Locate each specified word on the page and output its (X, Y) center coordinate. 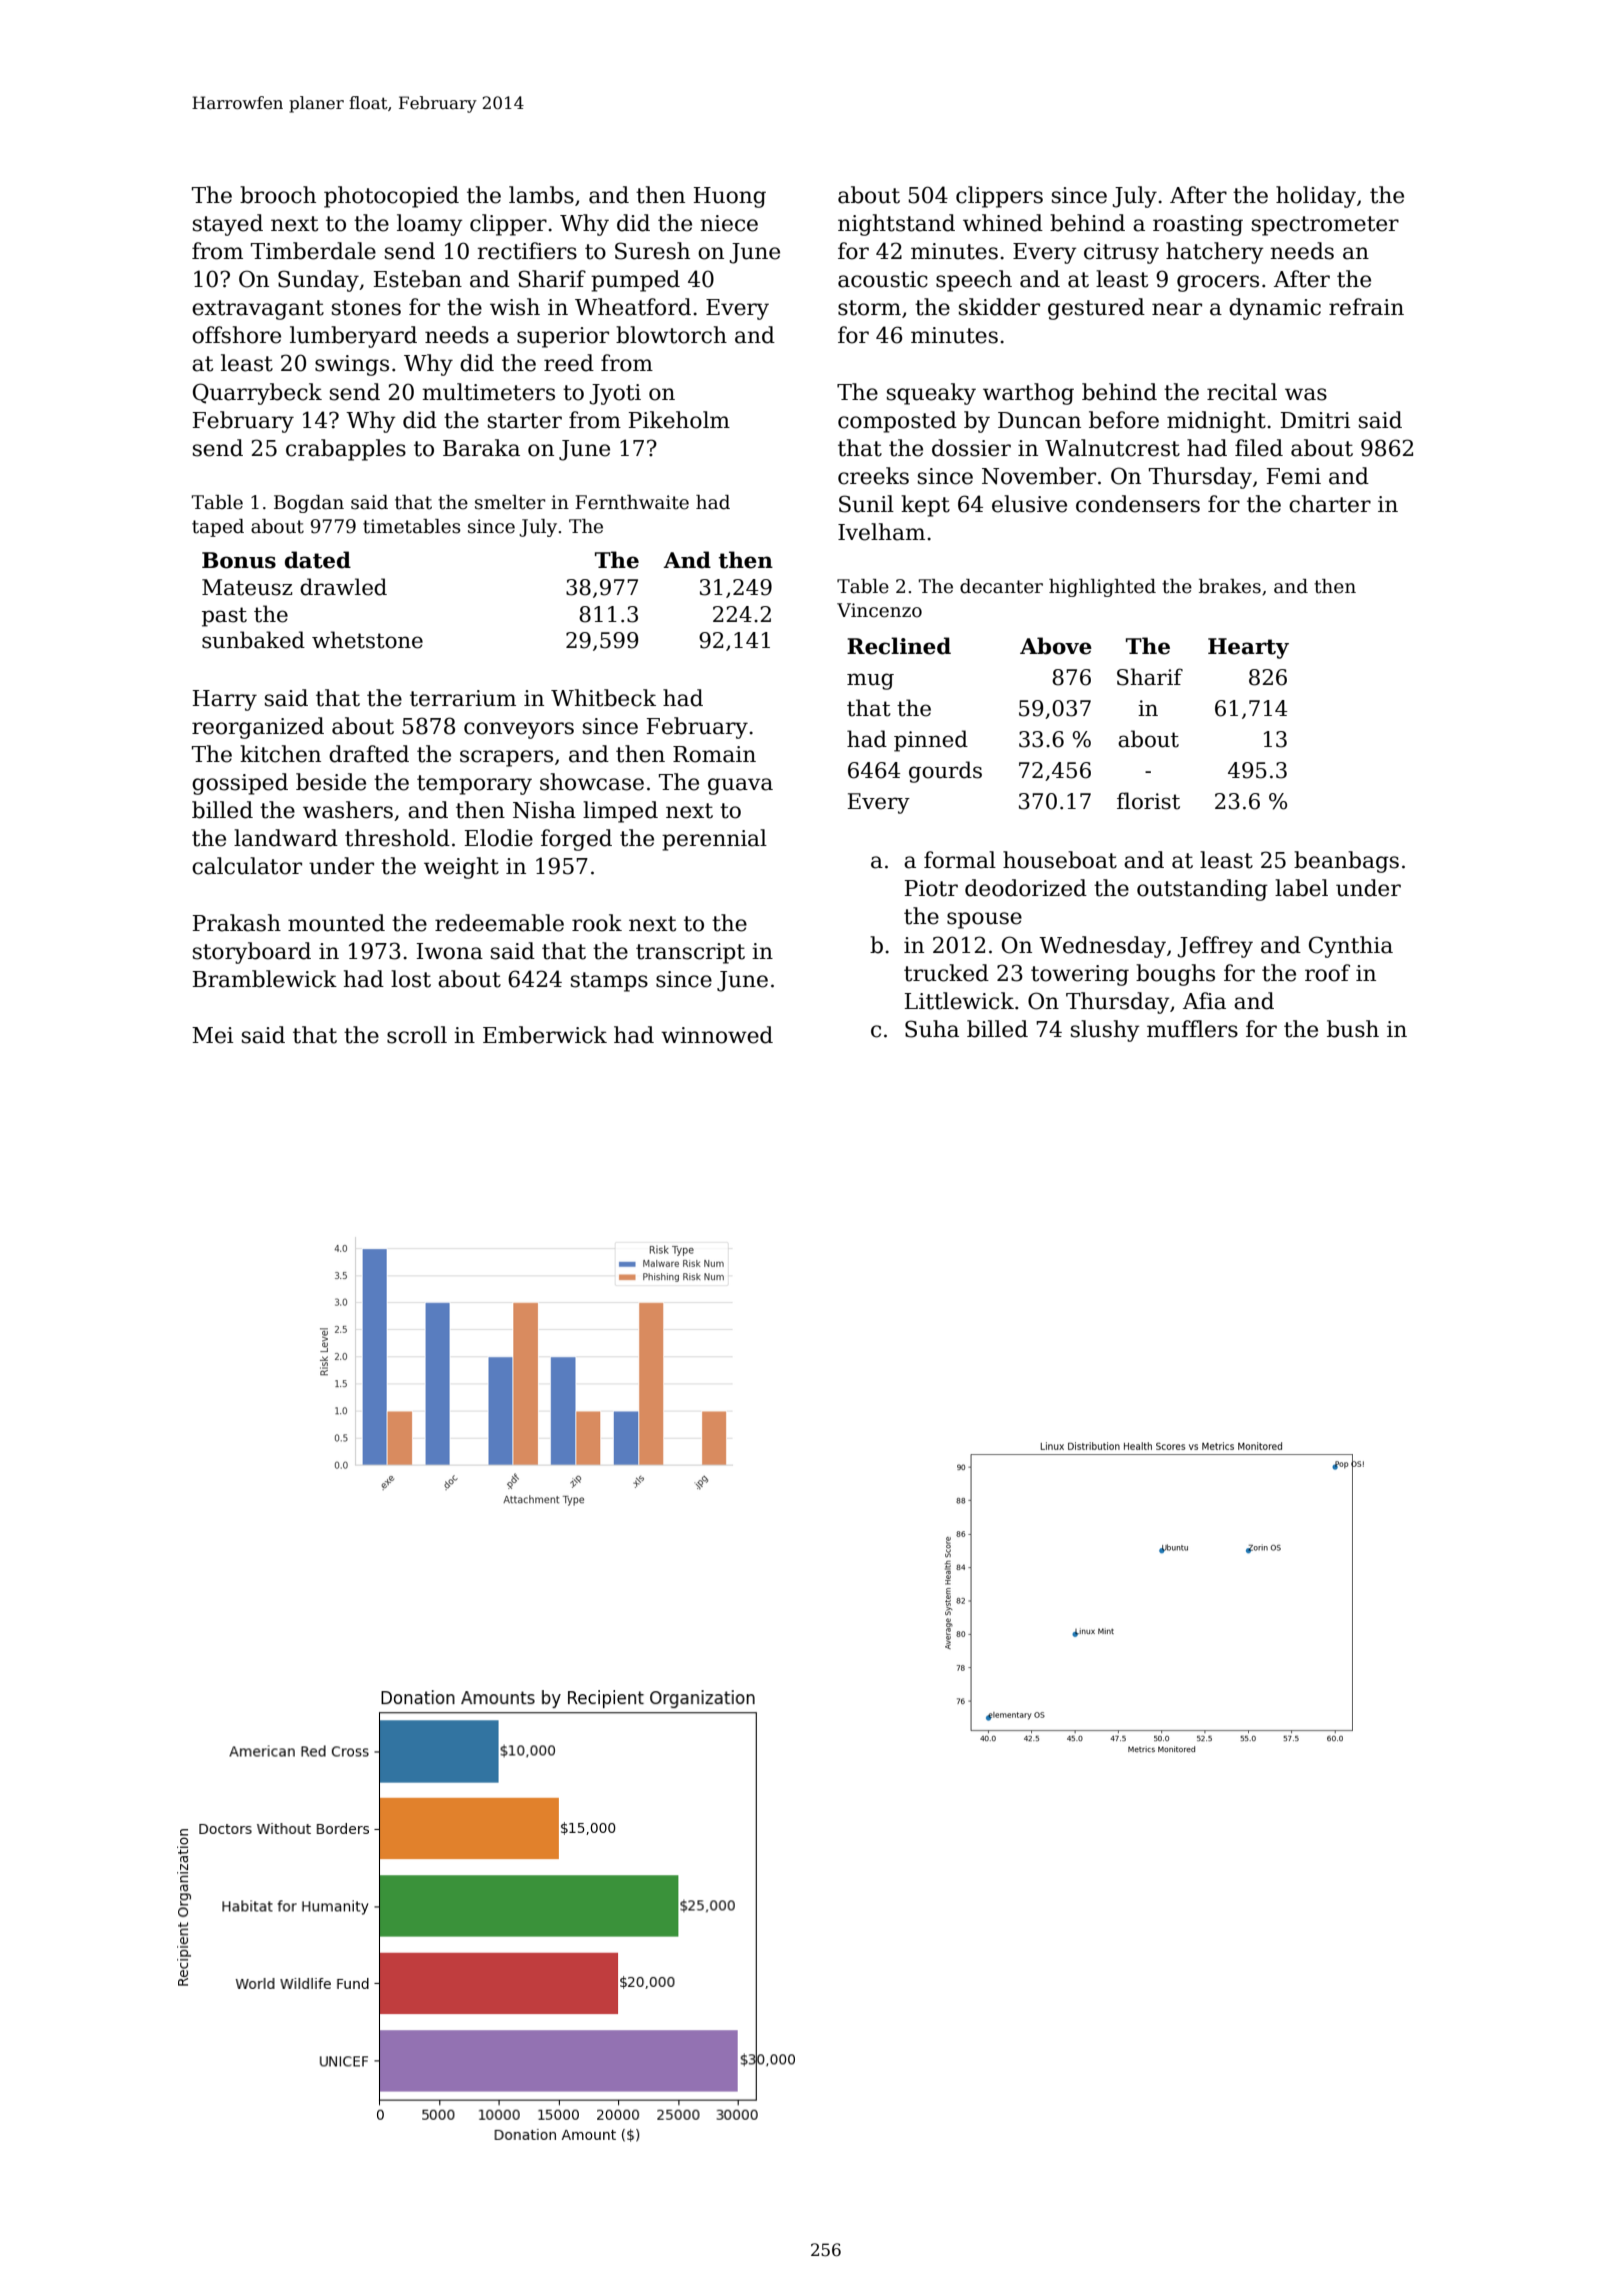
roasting (1198, 225)
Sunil (866, 504)
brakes (1230, 586)
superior (563, 337)
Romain (714, 754)
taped (218, 528)
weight (461, 868)
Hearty (1248, 648)
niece (729, 223)
